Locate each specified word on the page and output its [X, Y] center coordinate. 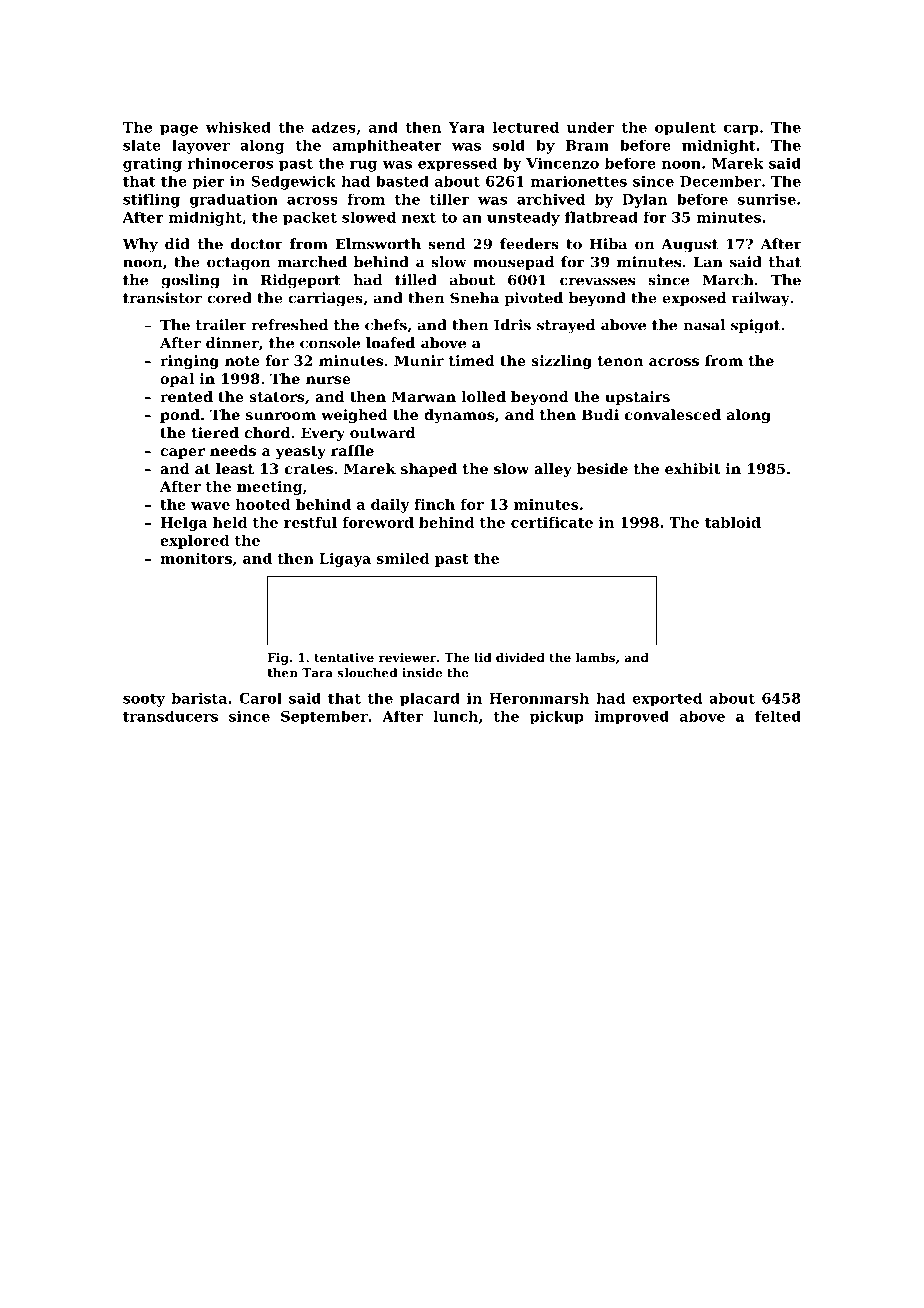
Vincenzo [562, 163]
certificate [552, 522]
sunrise [767, 199]
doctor [257, 244]
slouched [367, 673]
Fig [278, 659]
